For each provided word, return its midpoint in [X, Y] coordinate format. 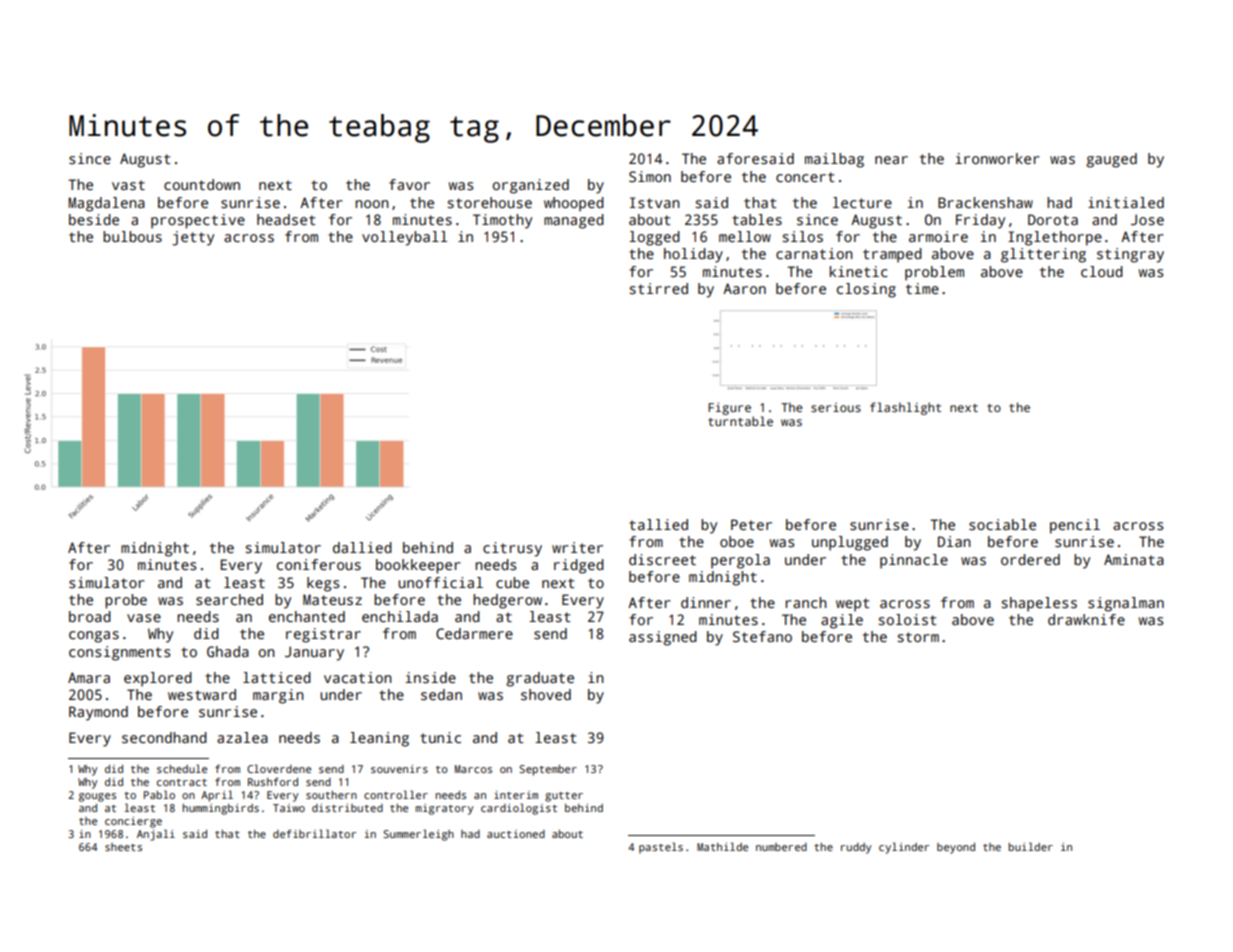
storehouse [489, 202]
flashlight [905, 408]
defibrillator [314, 833]
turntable [740, 421]
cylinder [904, 848]
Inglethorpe [1055, 238]
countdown [202, 184]
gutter [564, 797]
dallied [362, 547]
